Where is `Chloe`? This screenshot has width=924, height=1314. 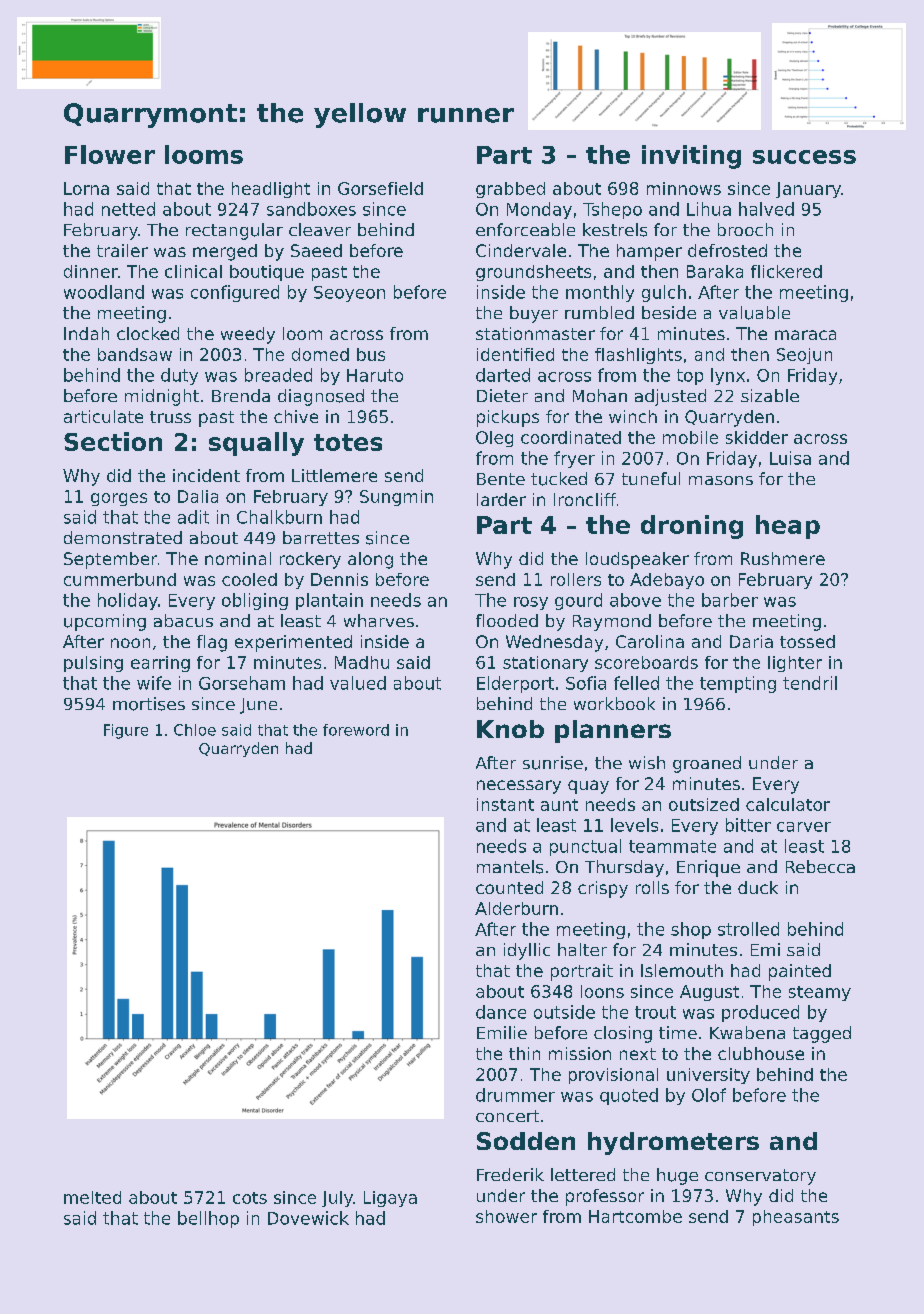
Chloe is located at coordinates (195, 730).
